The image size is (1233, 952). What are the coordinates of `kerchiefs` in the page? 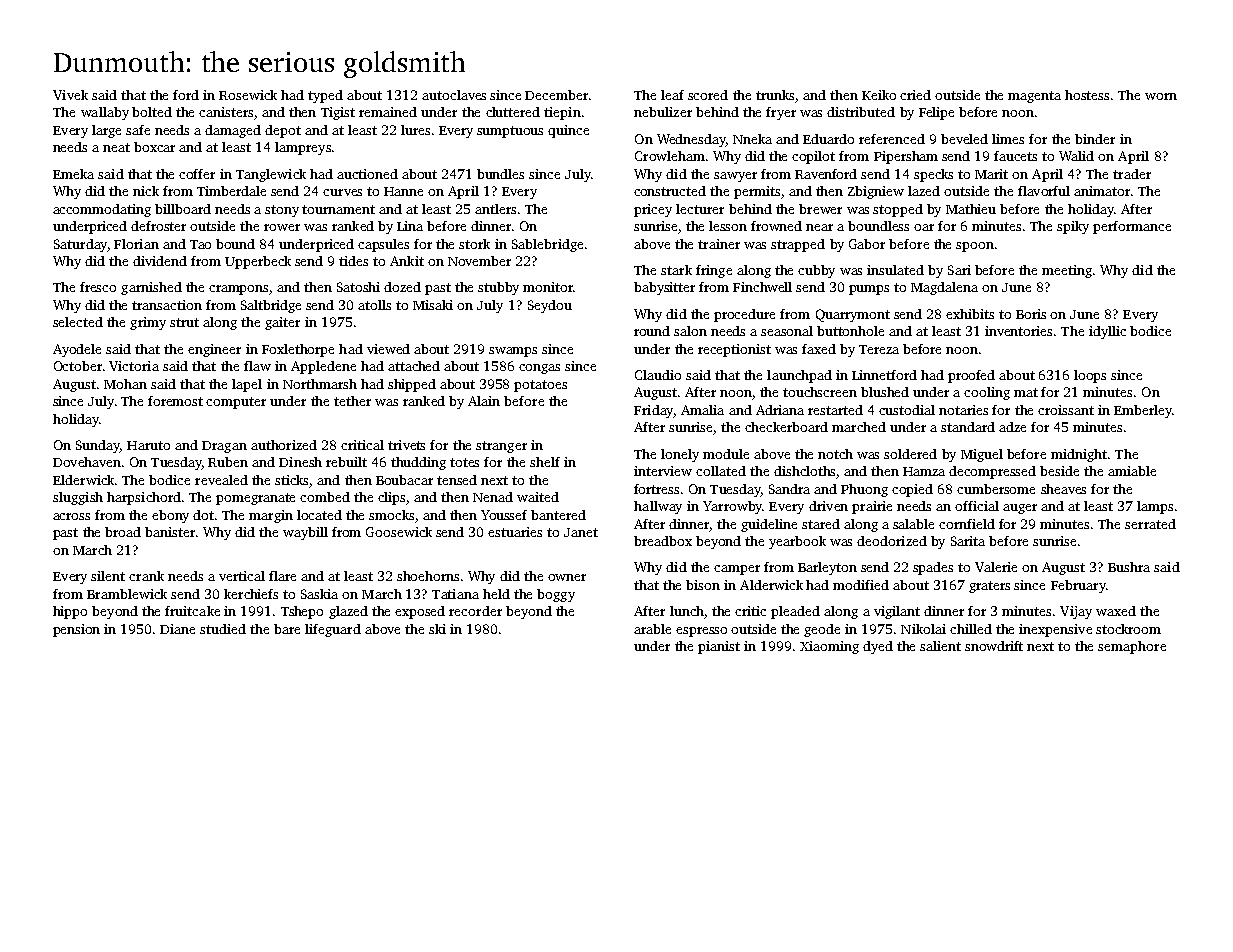 It's located at (251, 594).
